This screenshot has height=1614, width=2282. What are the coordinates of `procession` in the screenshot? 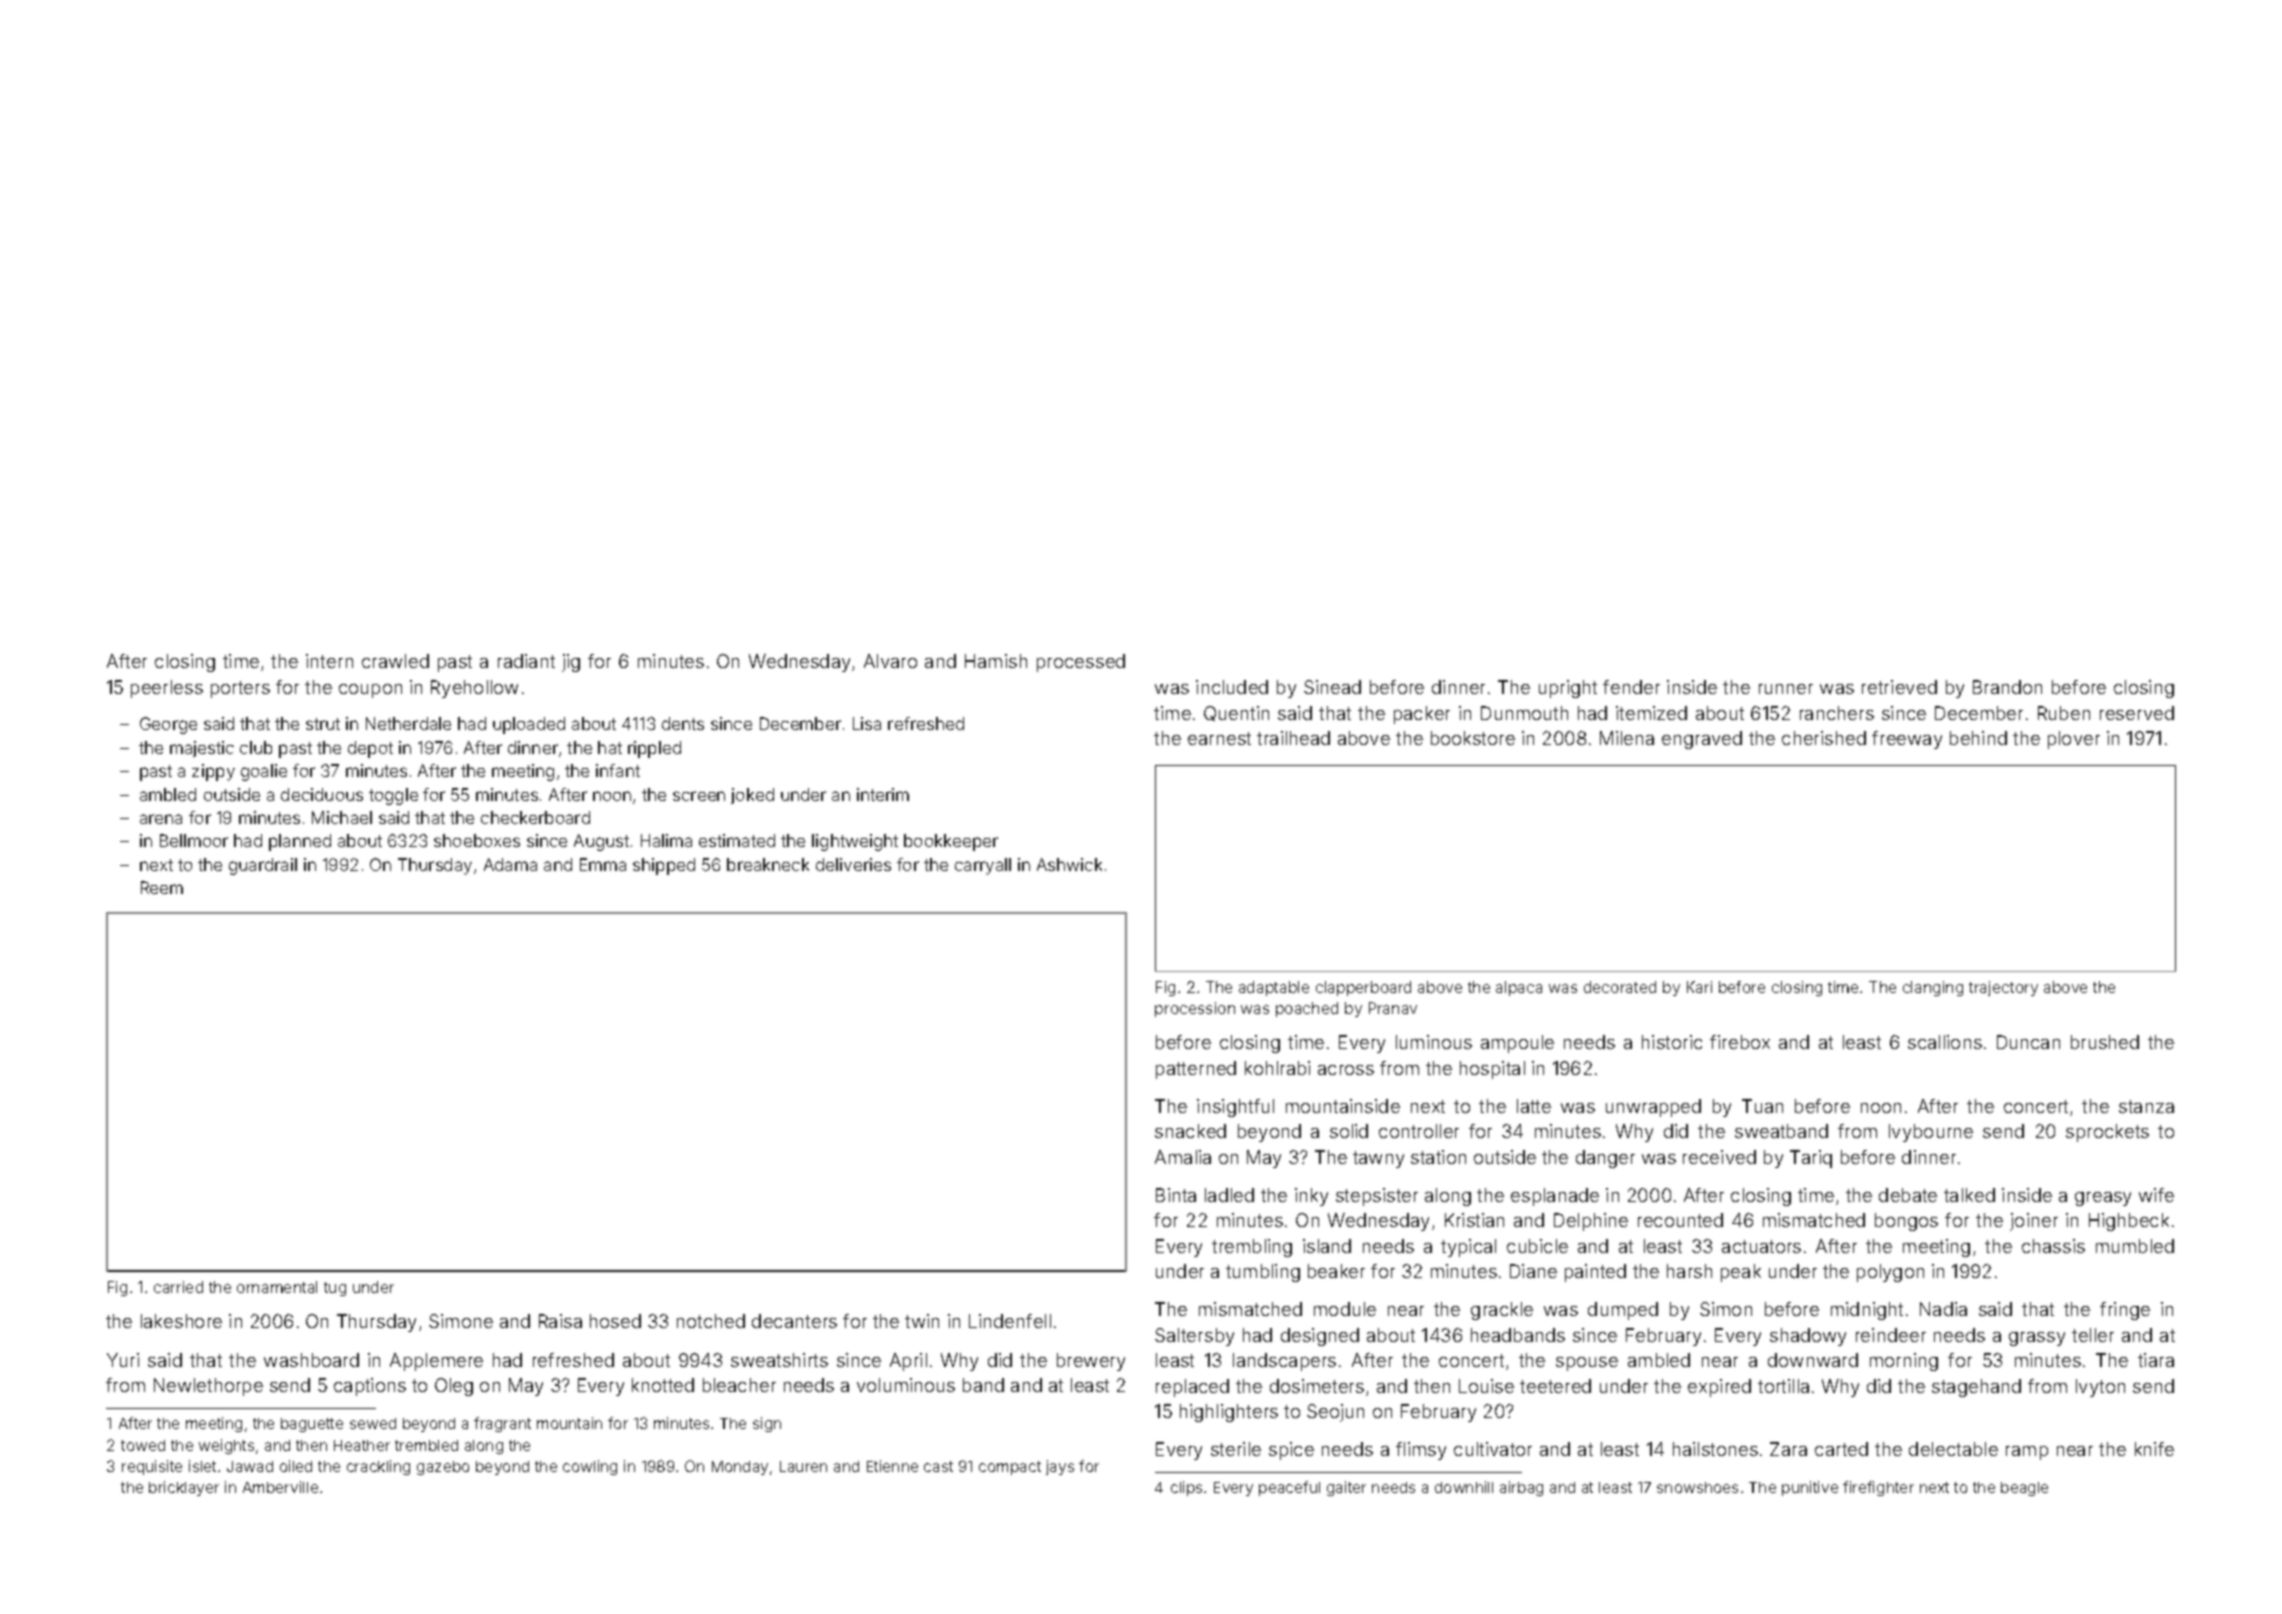 It's located at (1195, 1009).
